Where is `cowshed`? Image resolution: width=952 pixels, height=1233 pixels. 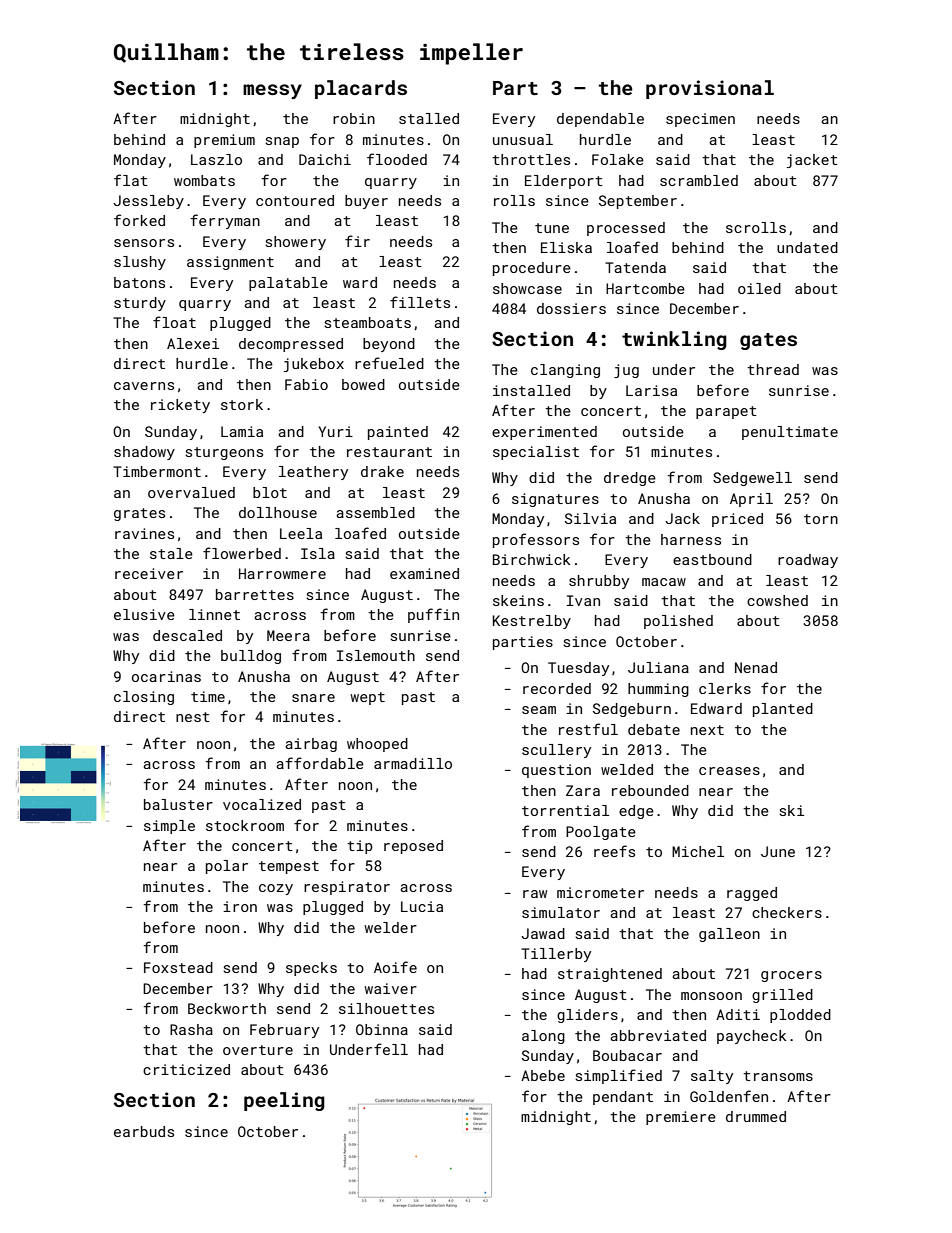 cowshed is located at coordinates (777, 600).
